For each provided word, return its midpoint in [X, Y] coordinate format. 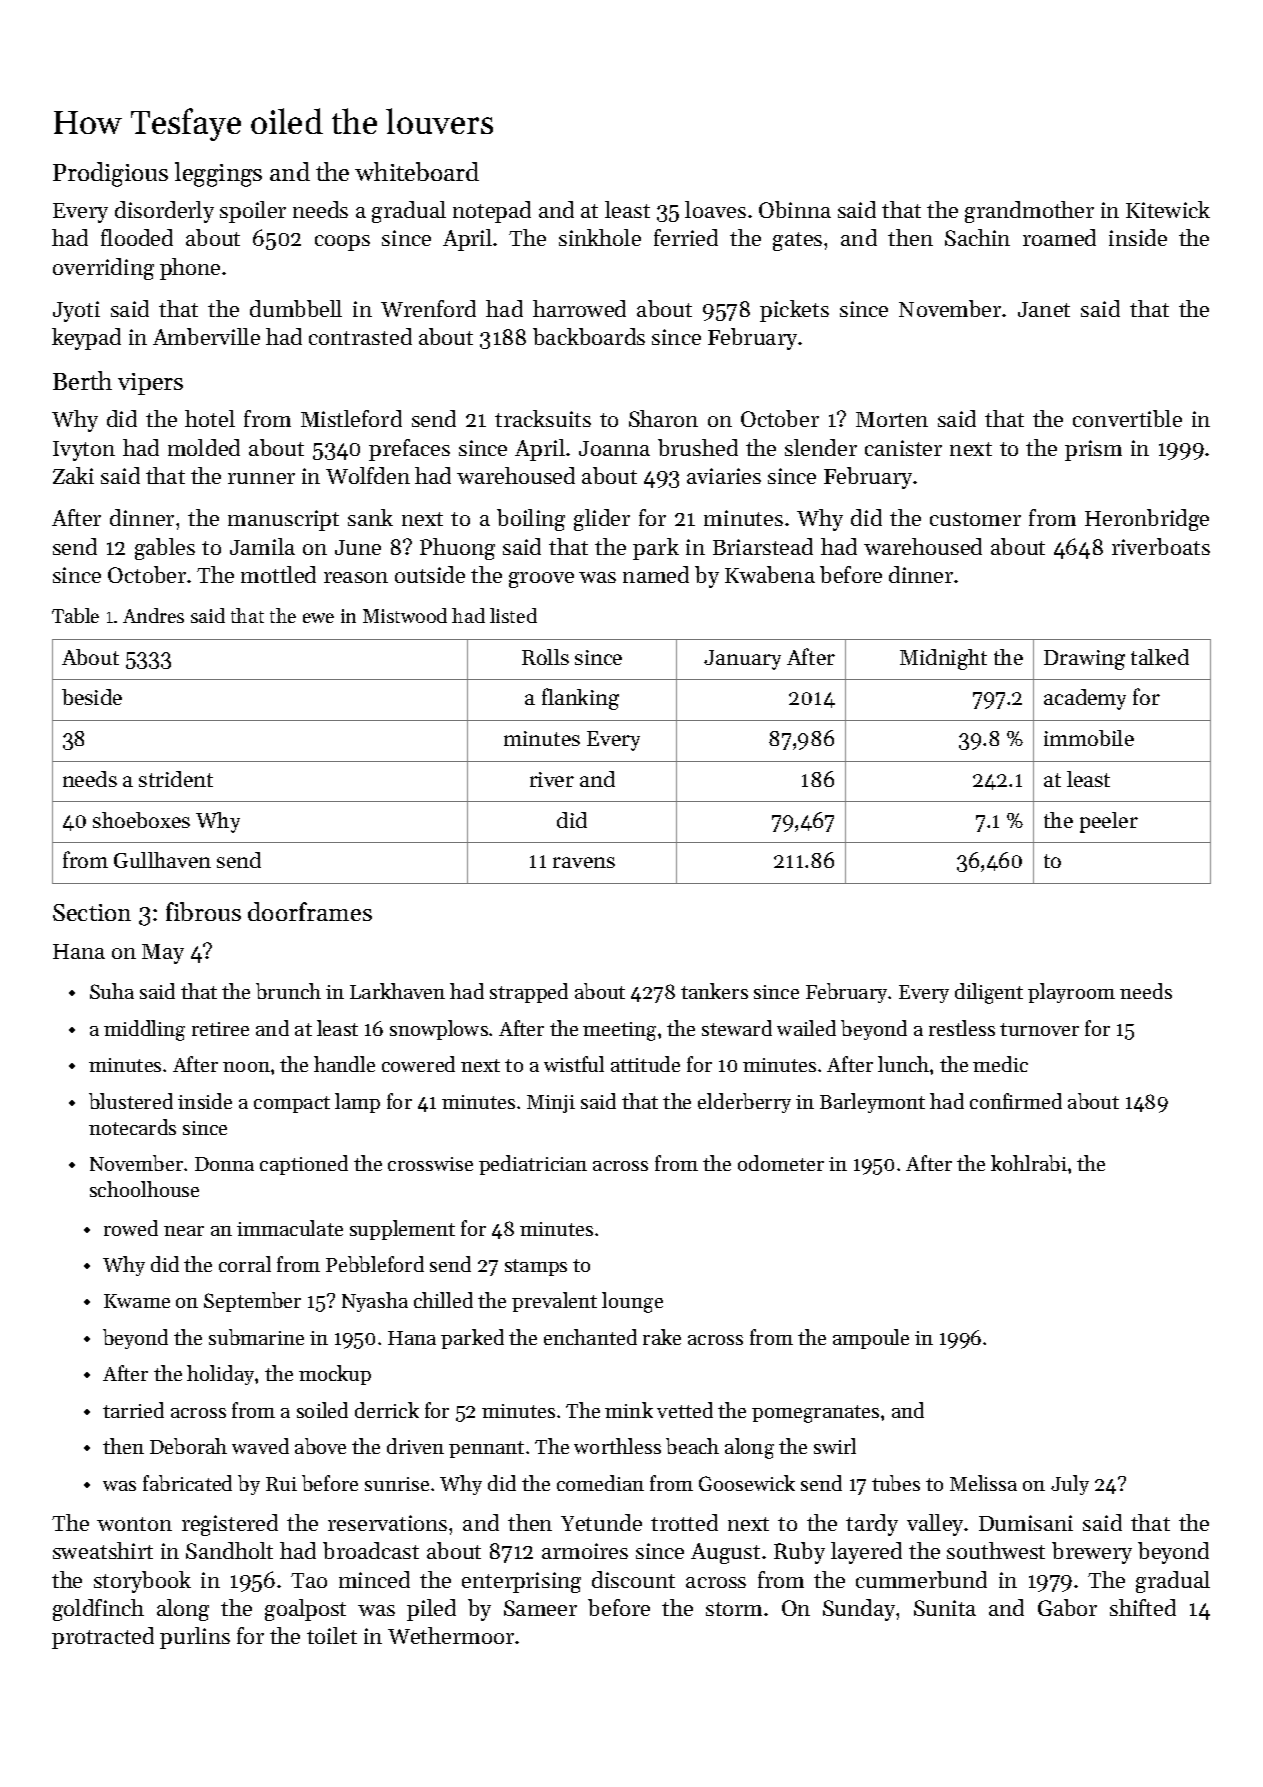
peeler [1109, 822]
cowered [418, 1064]
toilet [332, 1635]
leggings [218, 174]
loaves [715, 209]
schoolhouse [144, 1189]
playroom [1071, 993]
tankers [714, 991]
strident [176, 779]
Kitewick [1168, 209]
